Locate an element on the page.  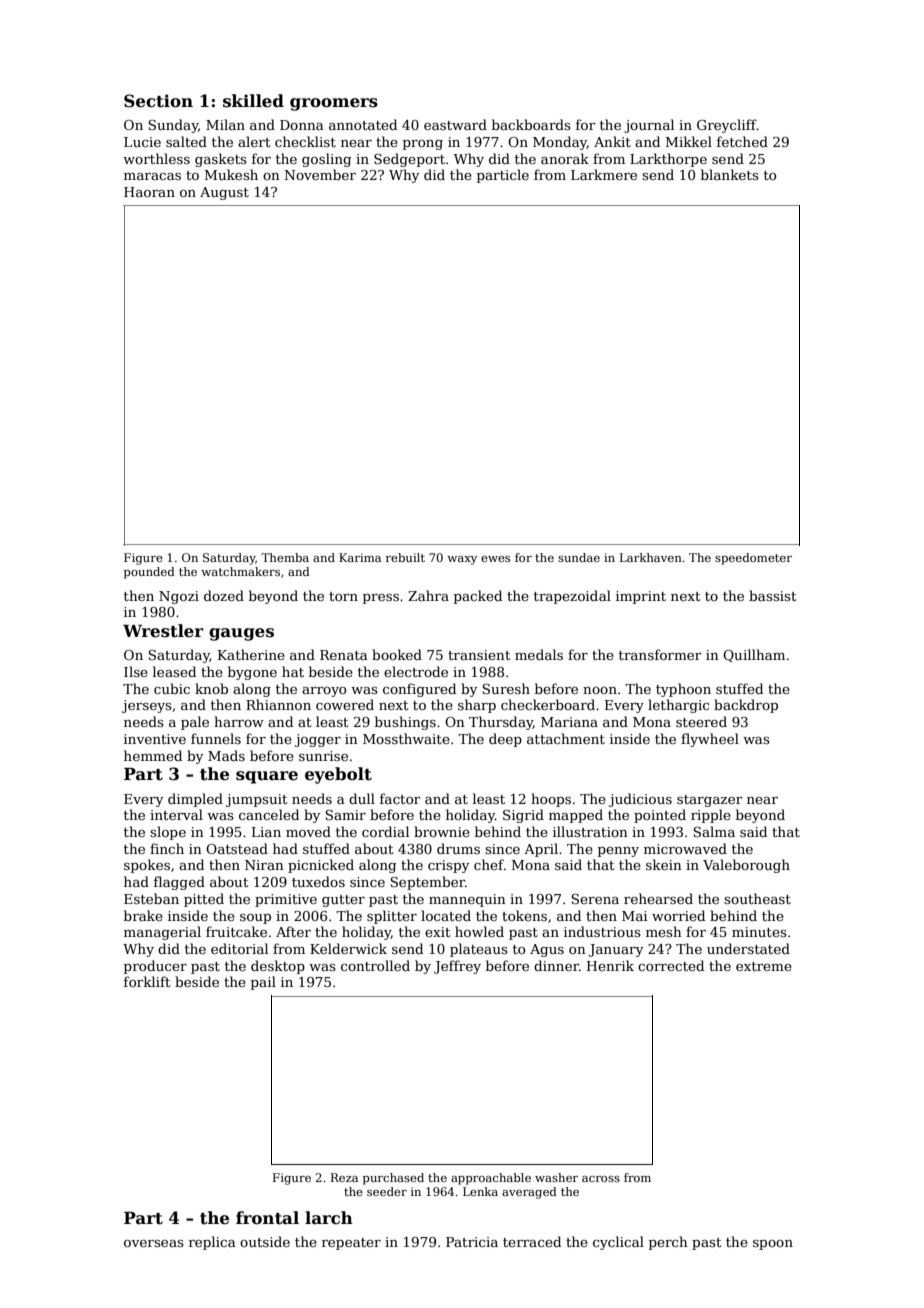
Valeborough is located at coordinates (746, 866).
